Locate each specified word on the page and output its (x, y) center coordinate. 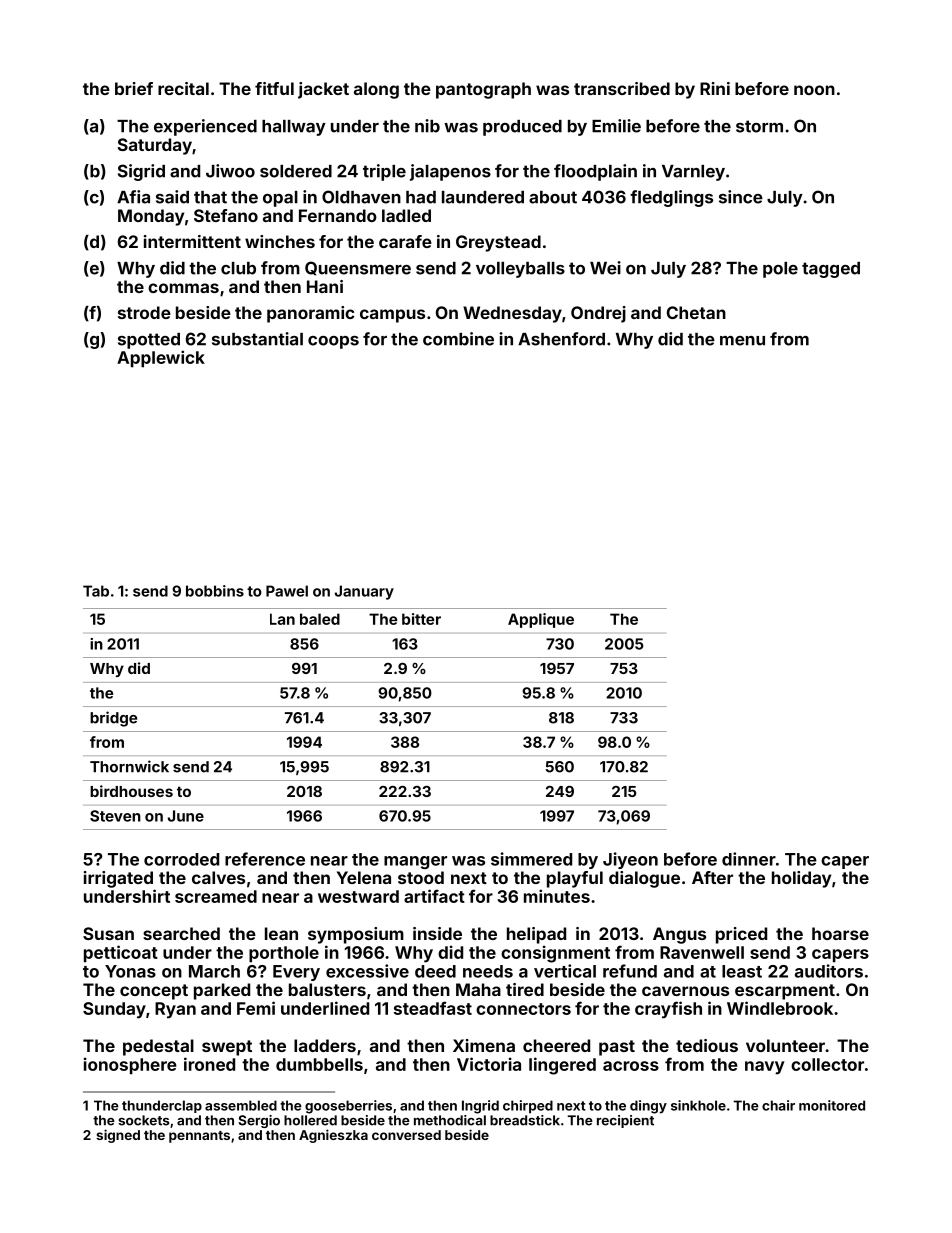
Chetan (696, 312)
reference (265, 859)
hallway (294, 128)
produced (522, 128)
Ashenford (561, 339)
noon (814, 90)
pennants (199, 1137)
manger (415, 862)
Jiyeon (630, 860)
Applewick (161, 359)
